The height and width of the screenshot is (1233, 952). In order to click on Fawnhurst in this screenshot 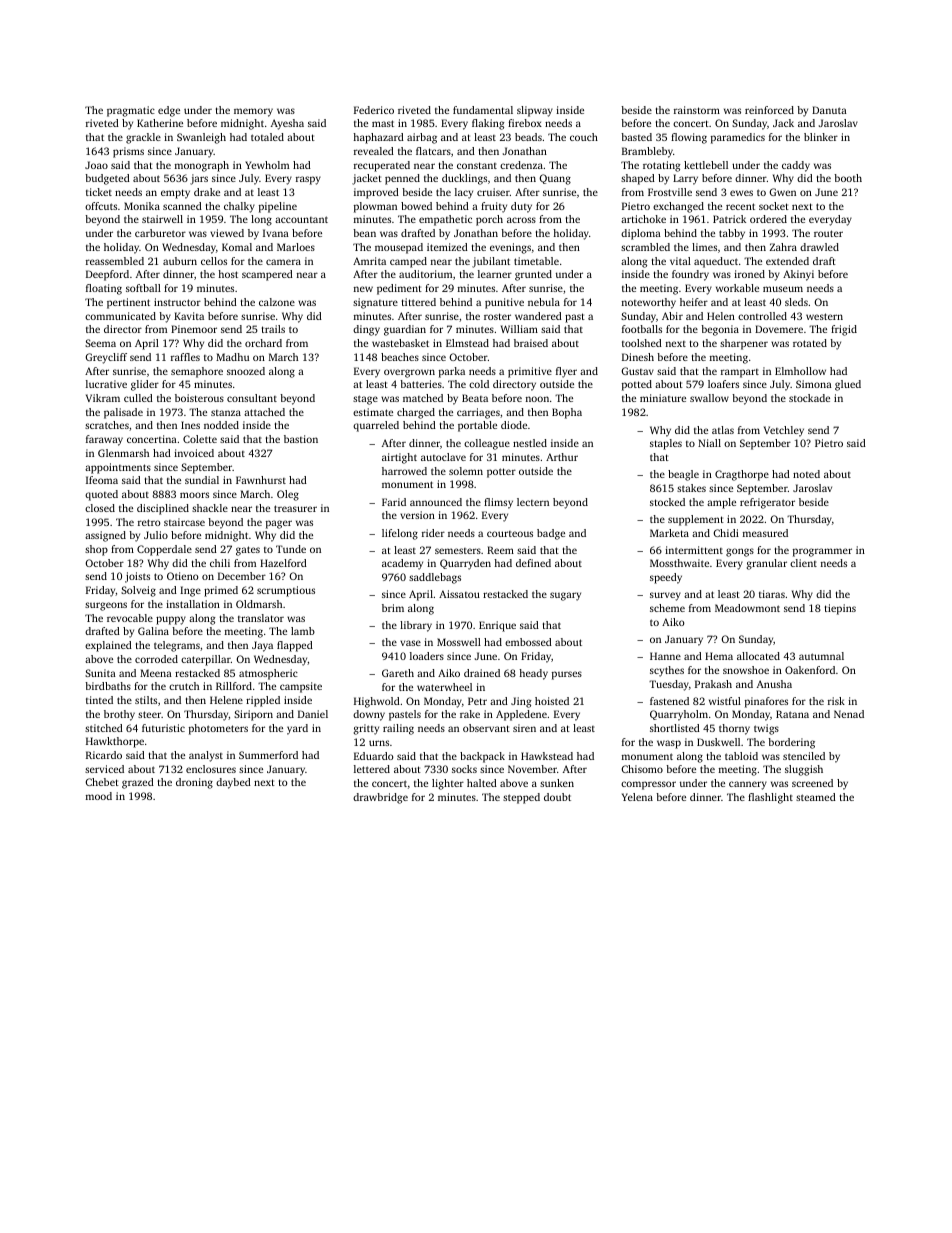, I will do `click(261, 480)`.
